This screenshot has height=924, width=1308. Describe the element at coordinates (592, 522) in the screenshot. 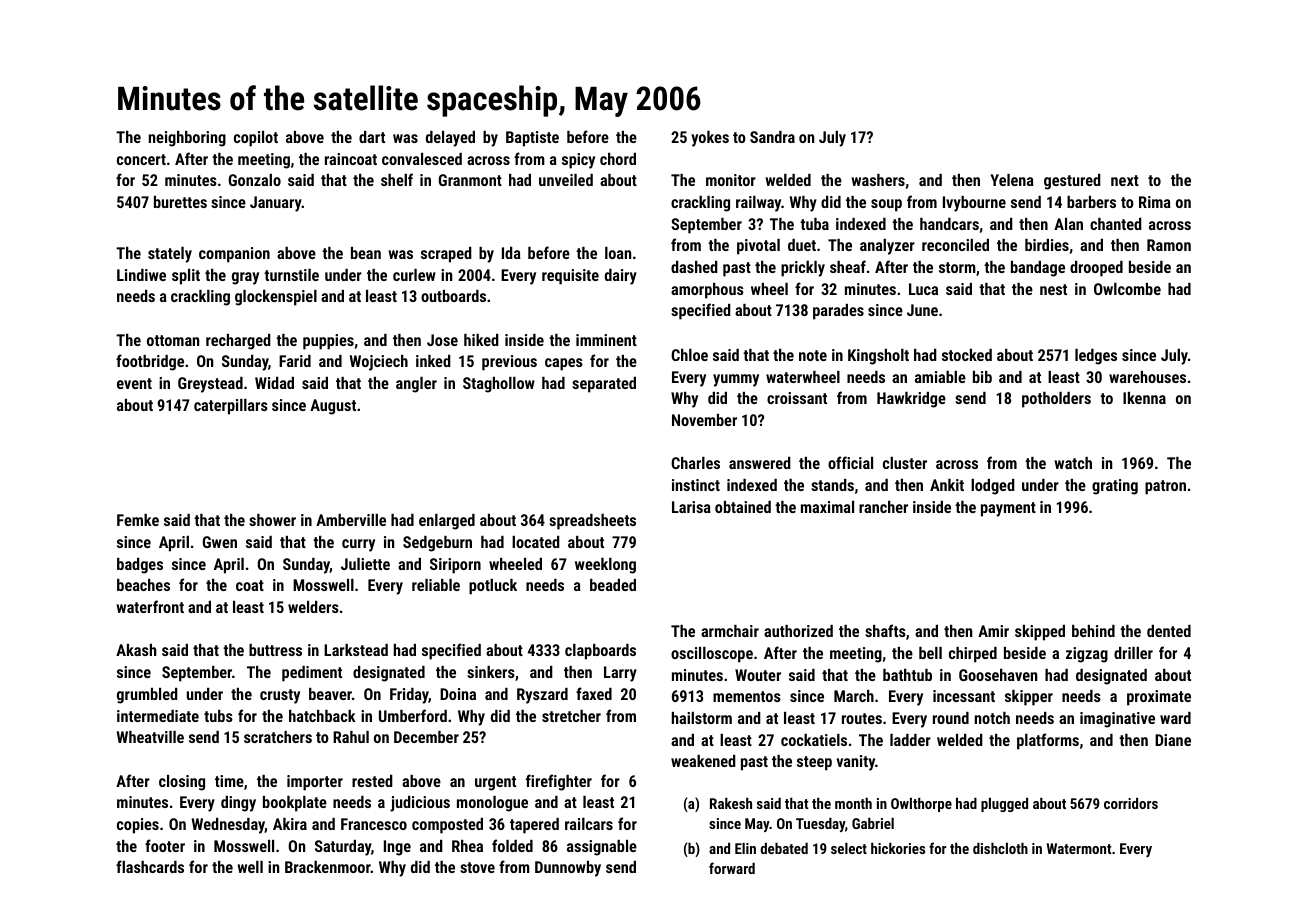

I see `spreadsheets` at that location.
